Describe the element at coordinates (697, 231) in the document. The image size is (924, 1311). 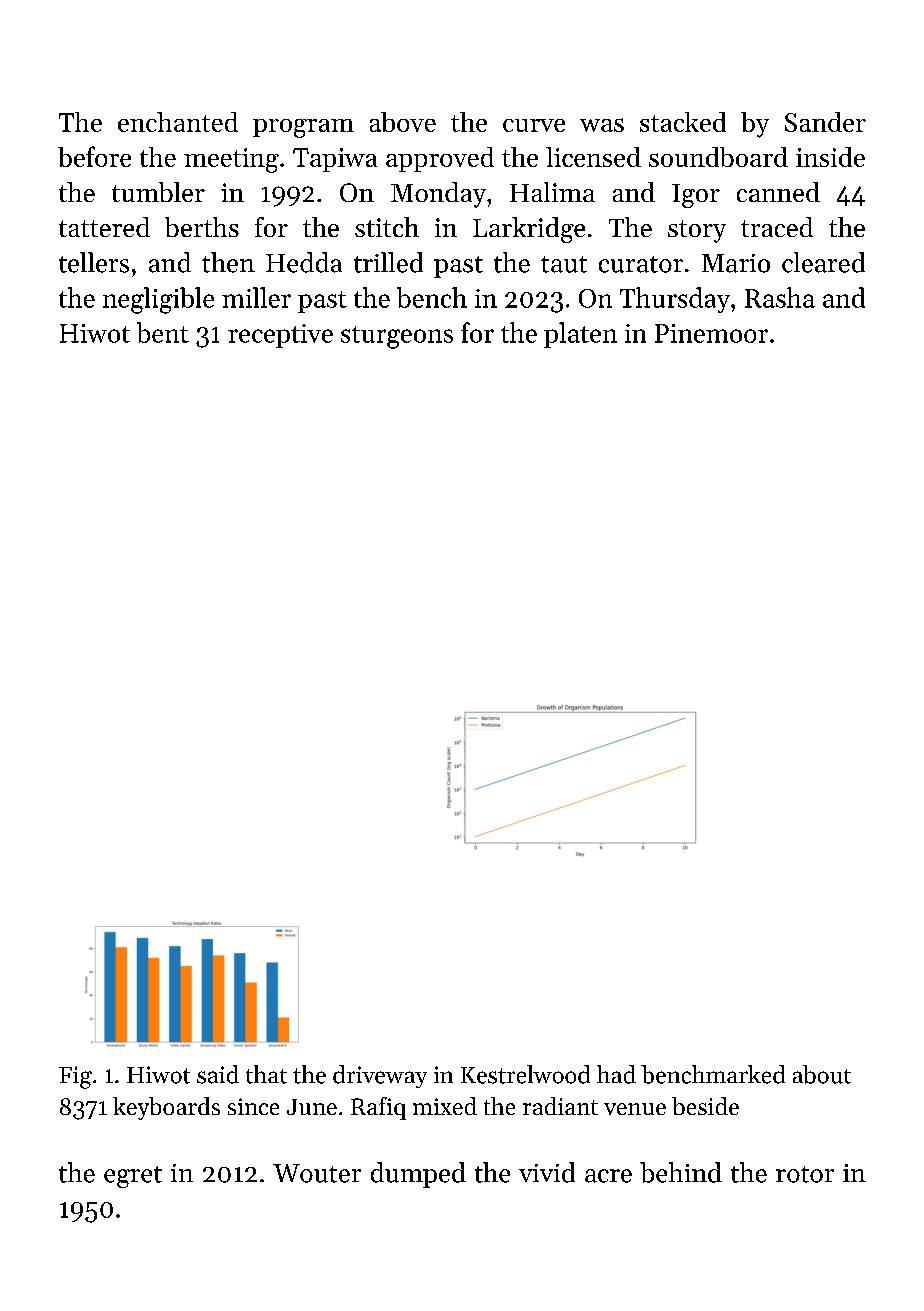
I see `story` at that location.
